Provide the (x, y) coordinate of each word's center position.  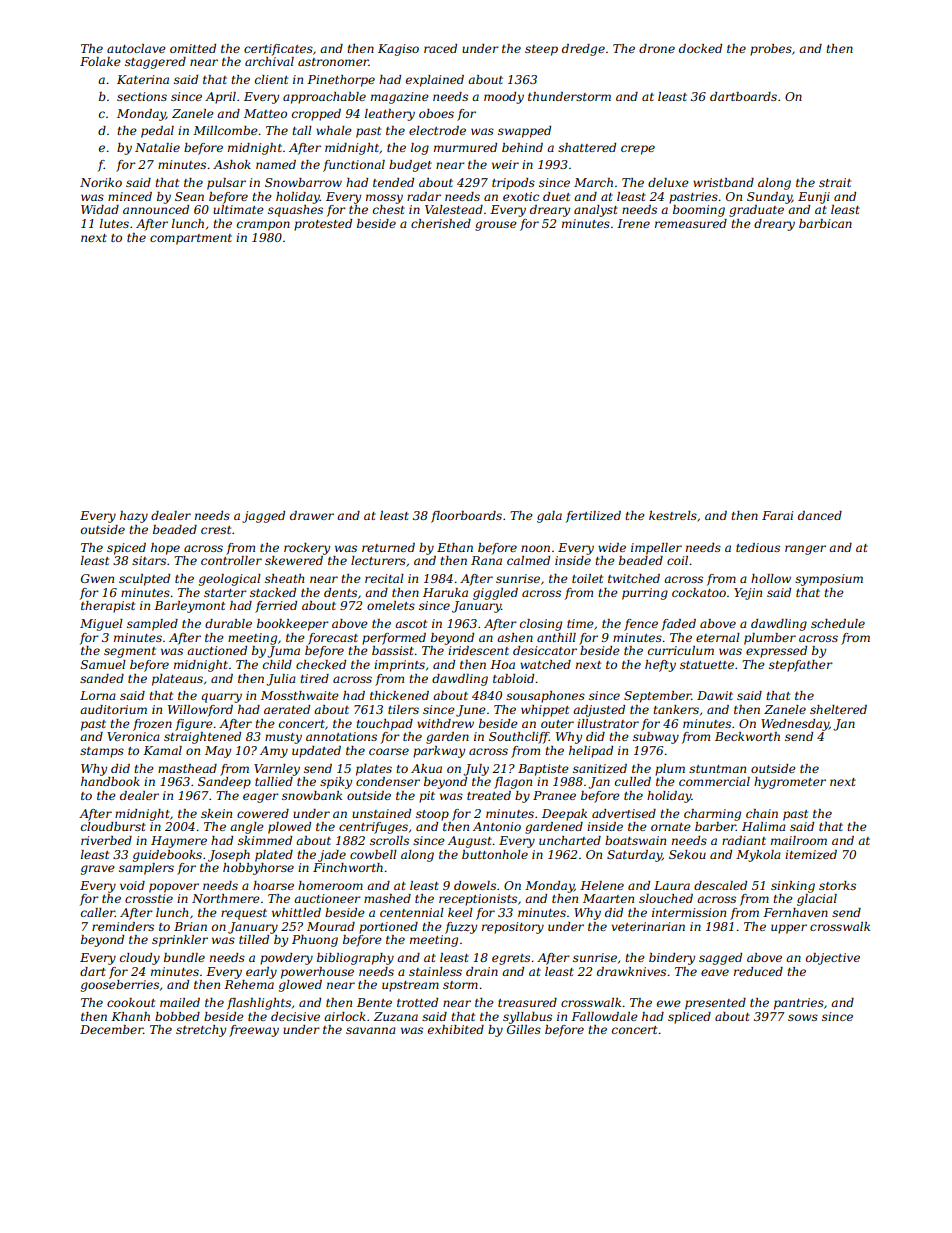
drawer (312, 515)
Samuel (103, 664)
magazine (400, 98)
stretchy (201, 1031)
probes (771, 50)
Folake (100, 61)
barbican (825, 223)
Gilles (524, 1029)
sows (803, 1017)
